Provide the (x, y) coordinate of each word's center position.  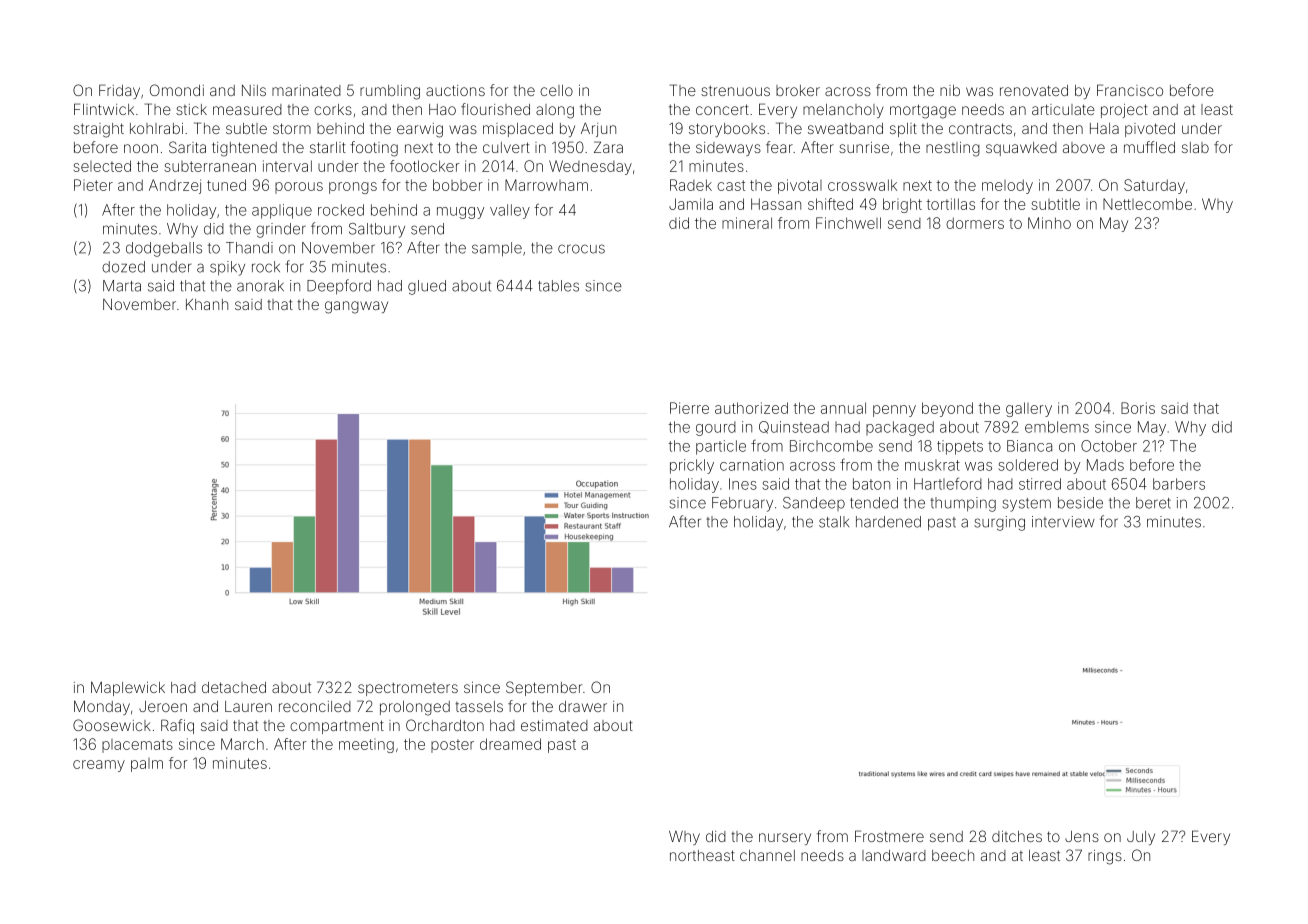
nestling (953, 149)
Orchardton (445, 725)
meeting (366, 746)
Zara (608, 147)
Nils (254, 90)
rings (1105, 857)
